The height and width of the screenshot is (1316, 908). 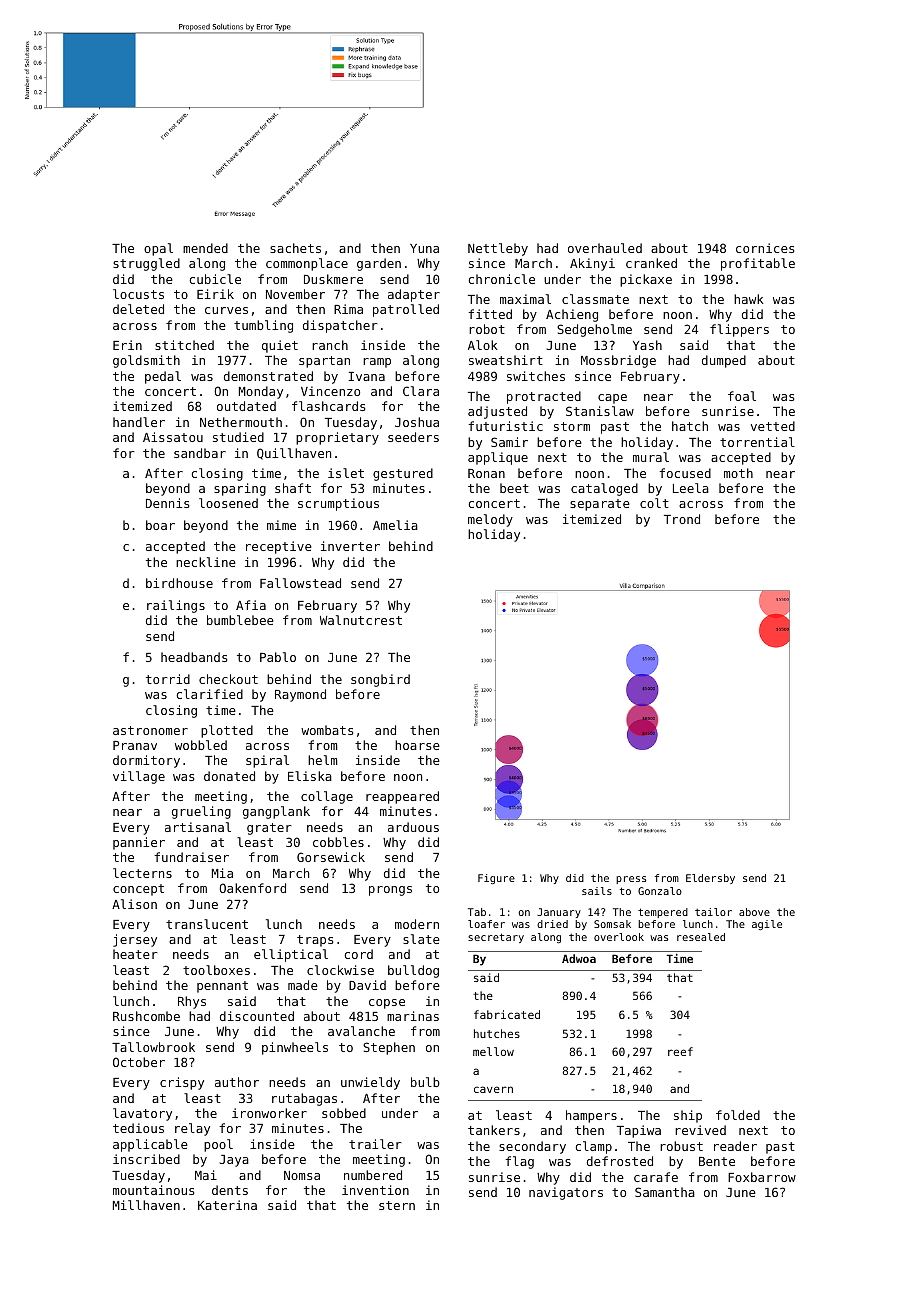 What do you see at coordinates (153, 1190) in the screenshot?
I see `mountainous` at bounding box center [153, 1190].
